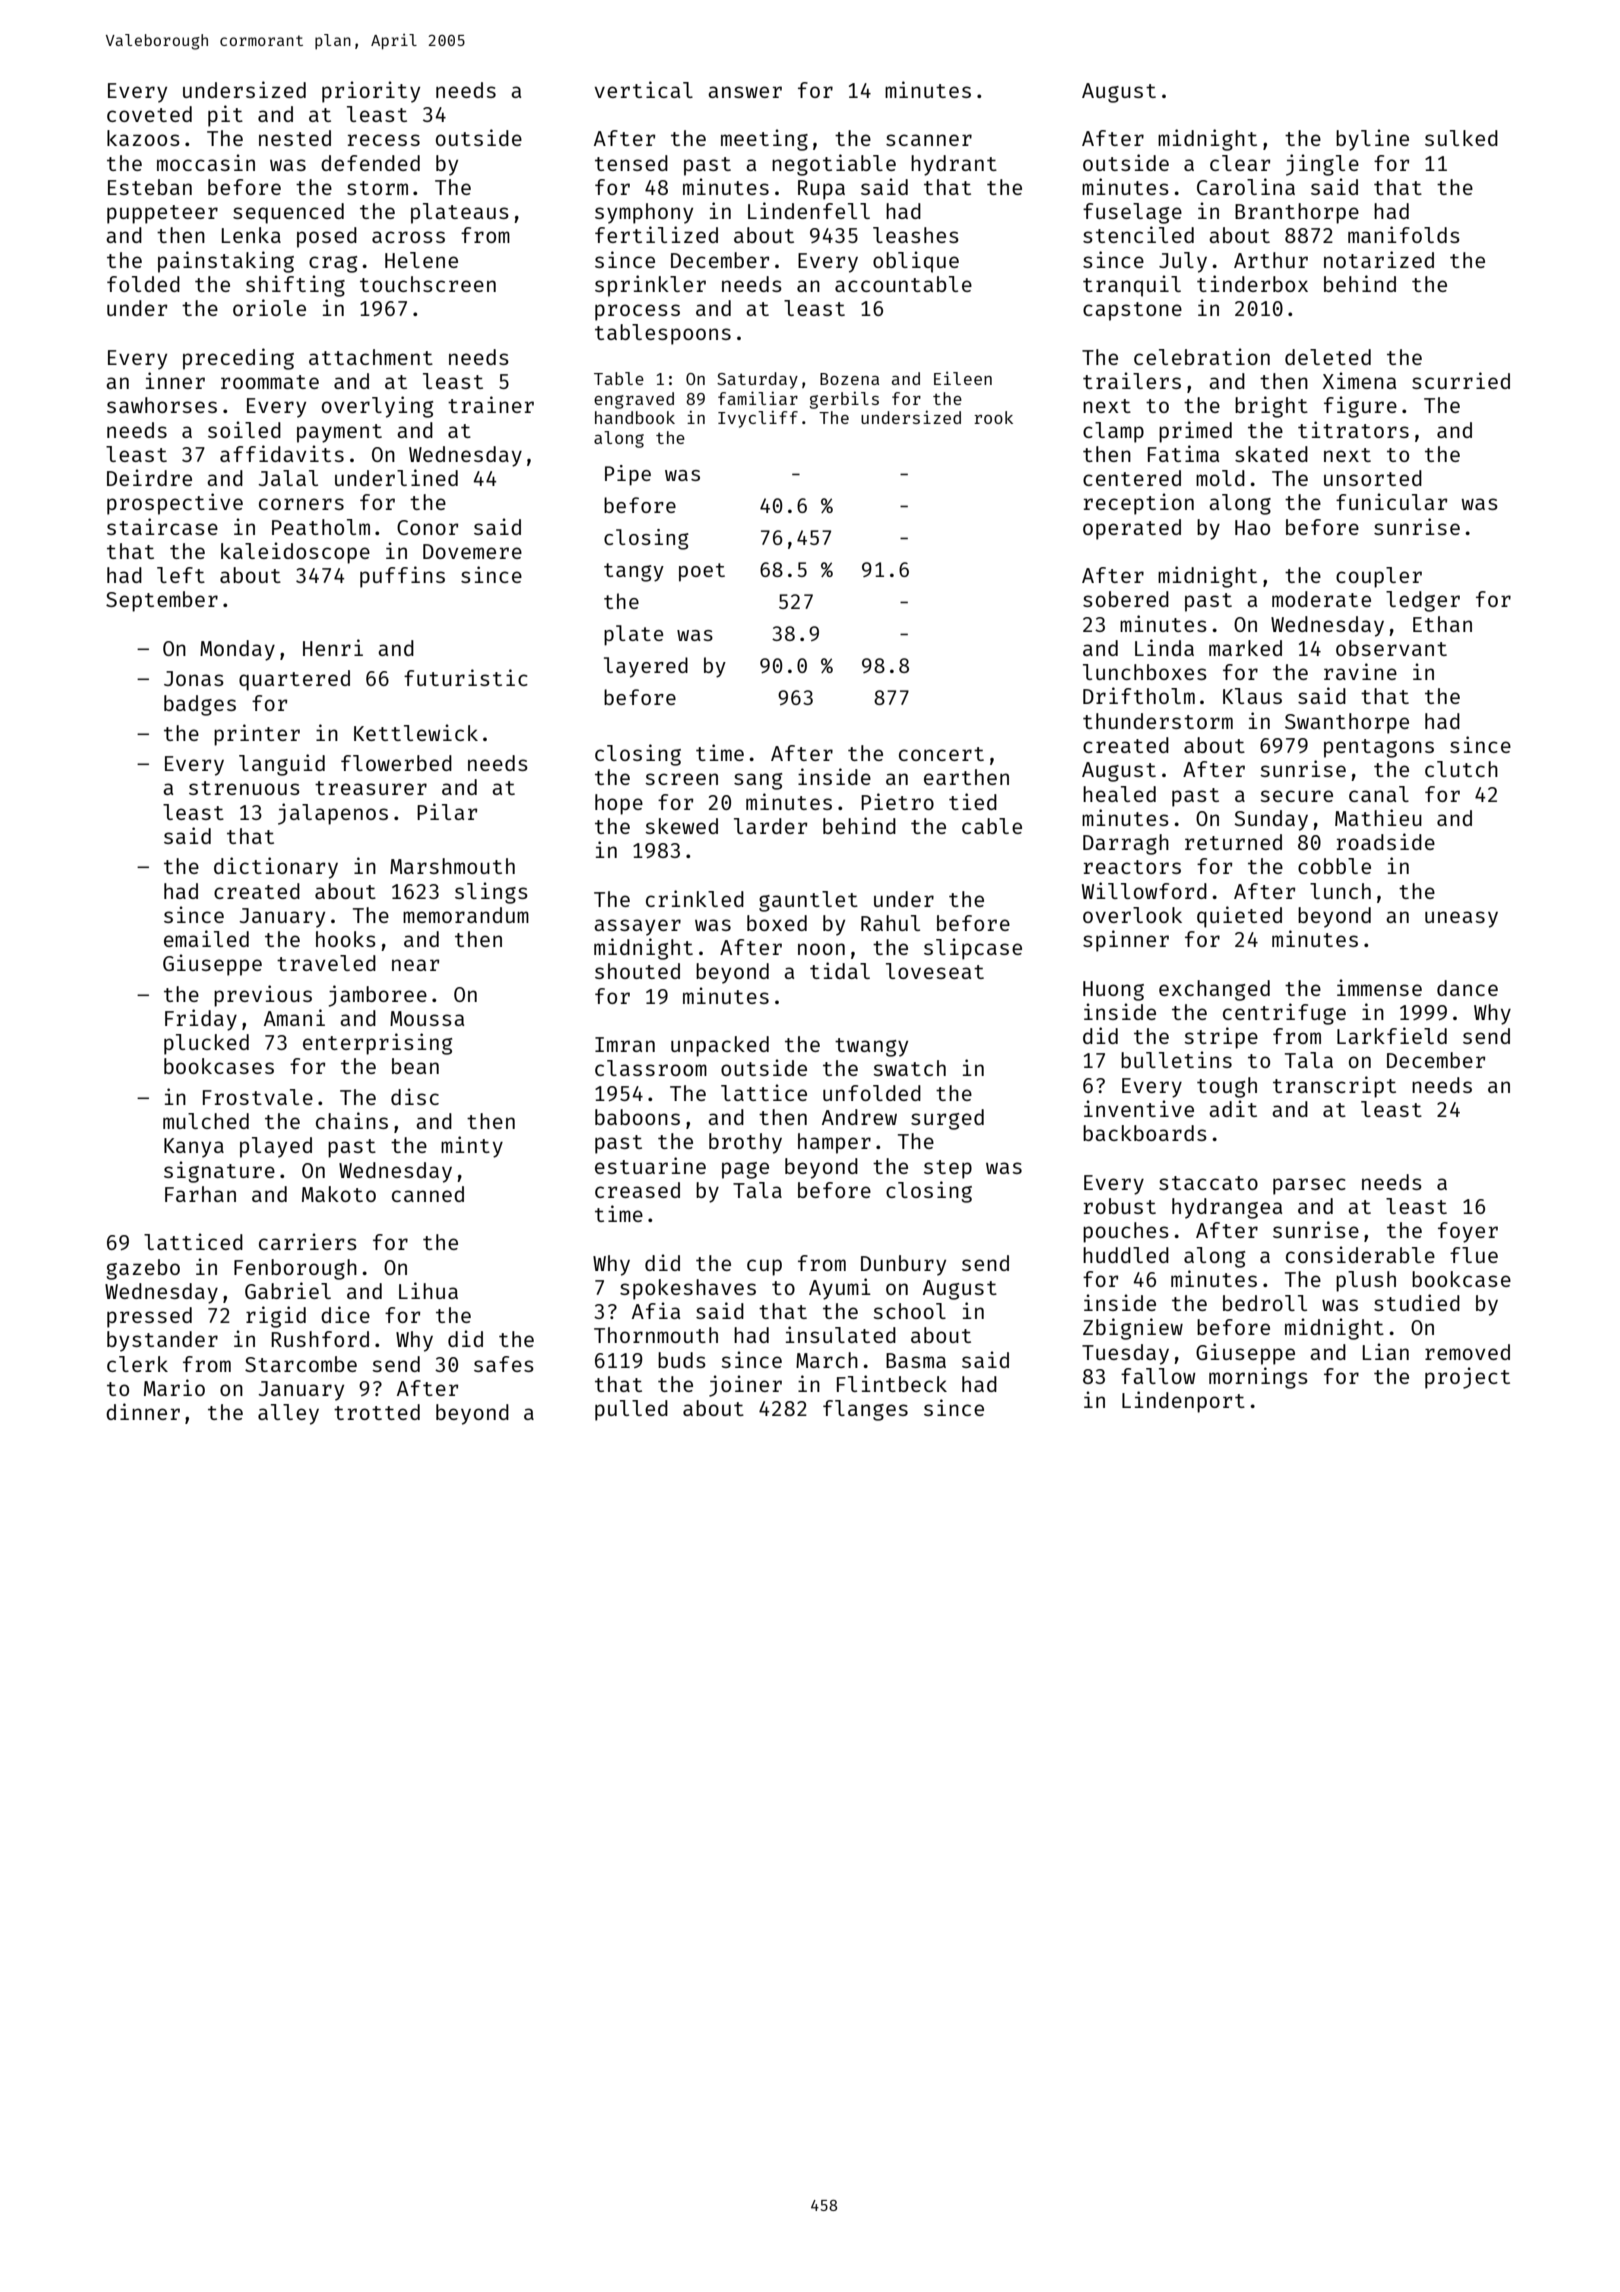 The image size is (1620, 2292). I want to click on tidal, so click(840, 970).
